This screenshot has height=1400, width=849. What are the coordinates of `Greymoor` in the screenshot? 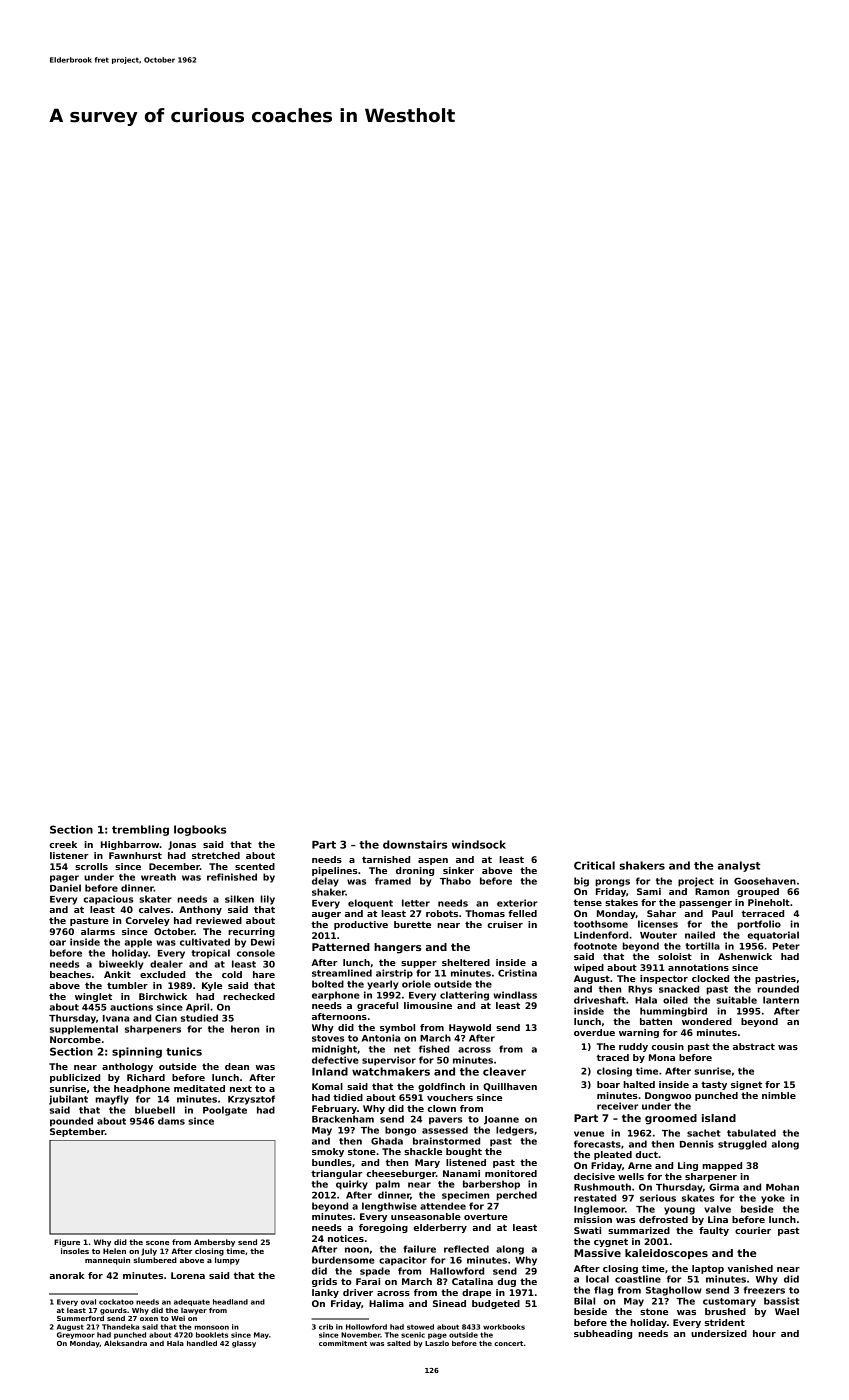 It's located at (76, 1335).
